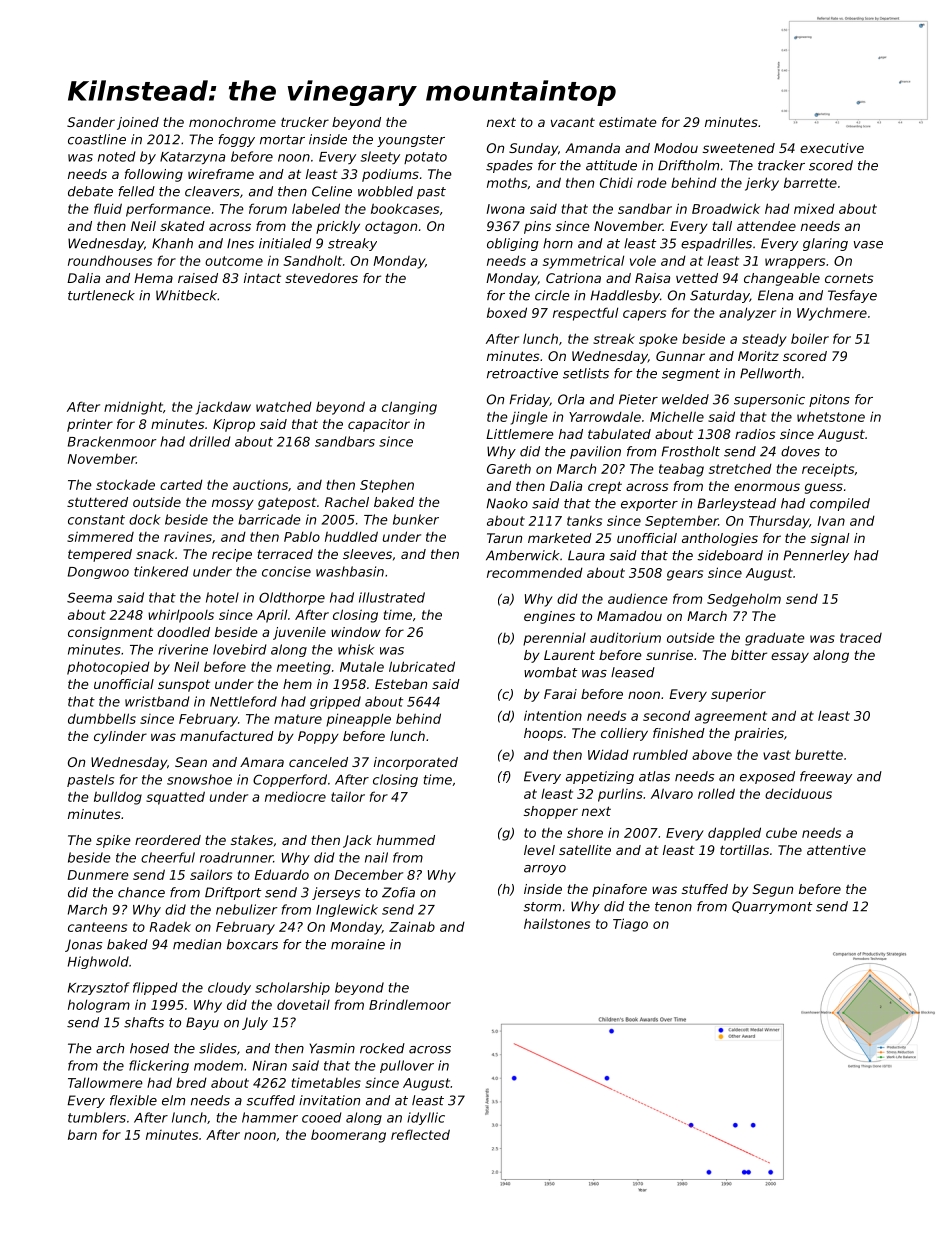  What do you see at coordinates (97, 1117) in the document?
I see `tumblers` at bounding box center [97, 1117].
